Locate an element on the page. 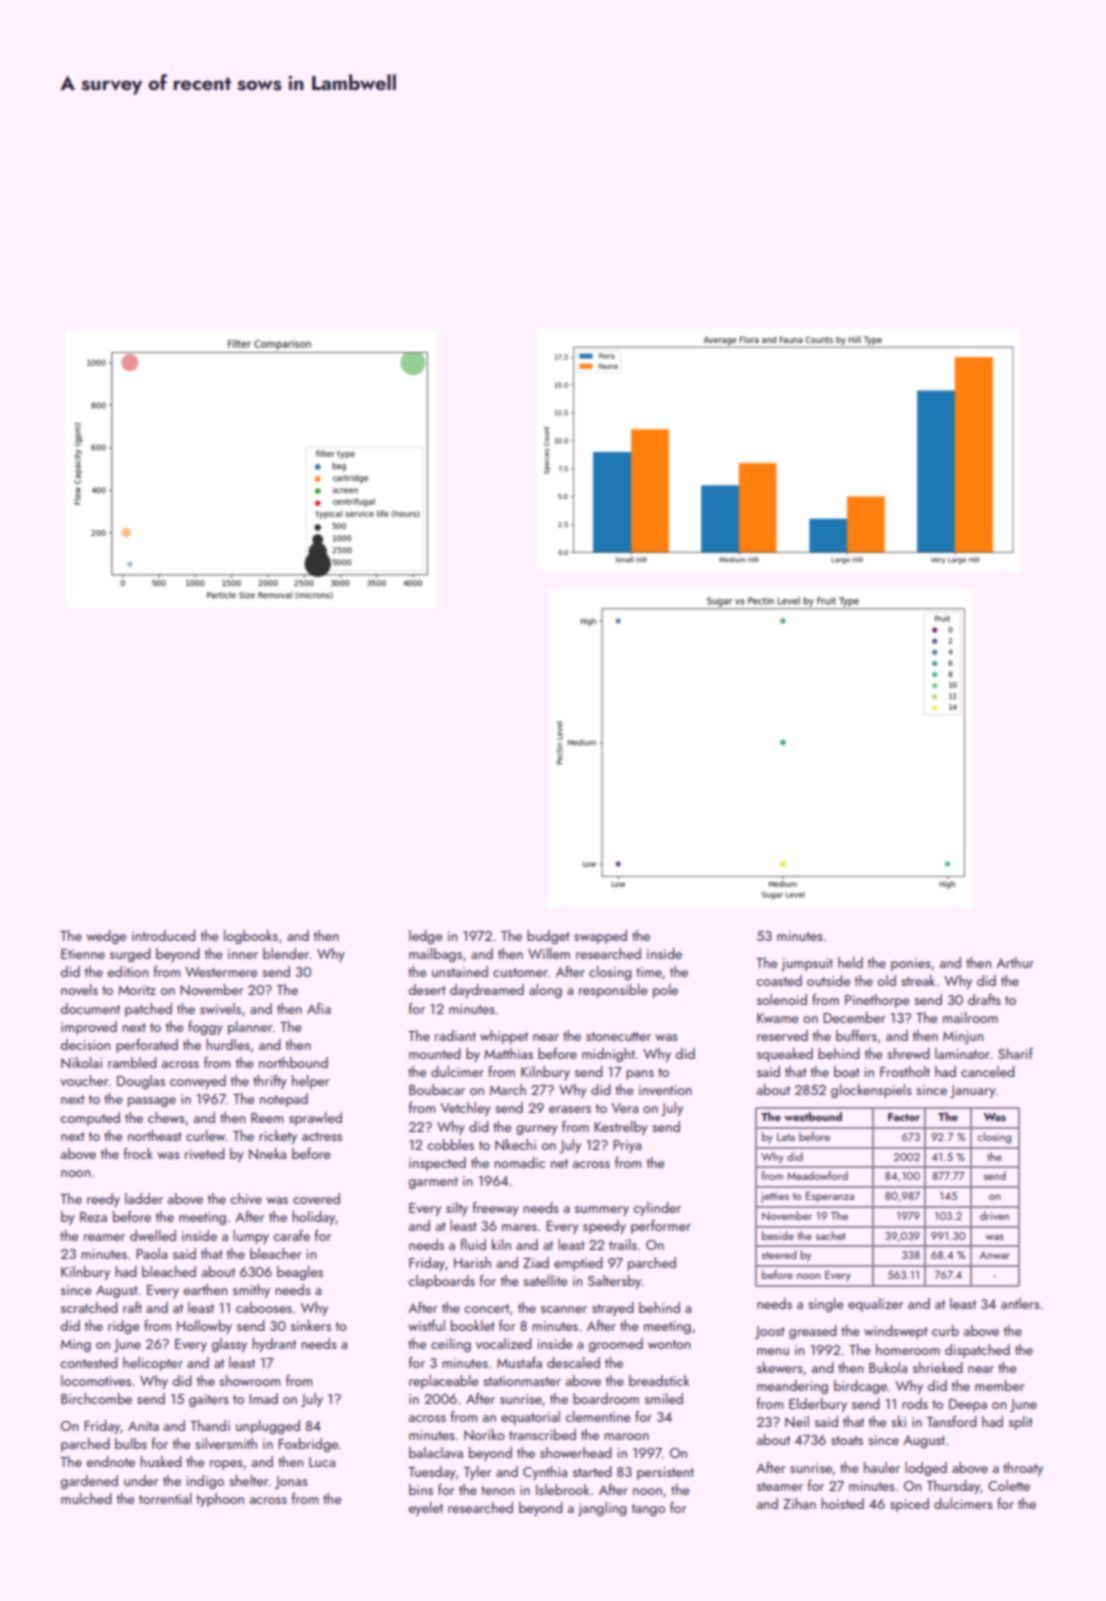 The image size is (1106, 1601). freeway is located at coordinates (496, 1209).
